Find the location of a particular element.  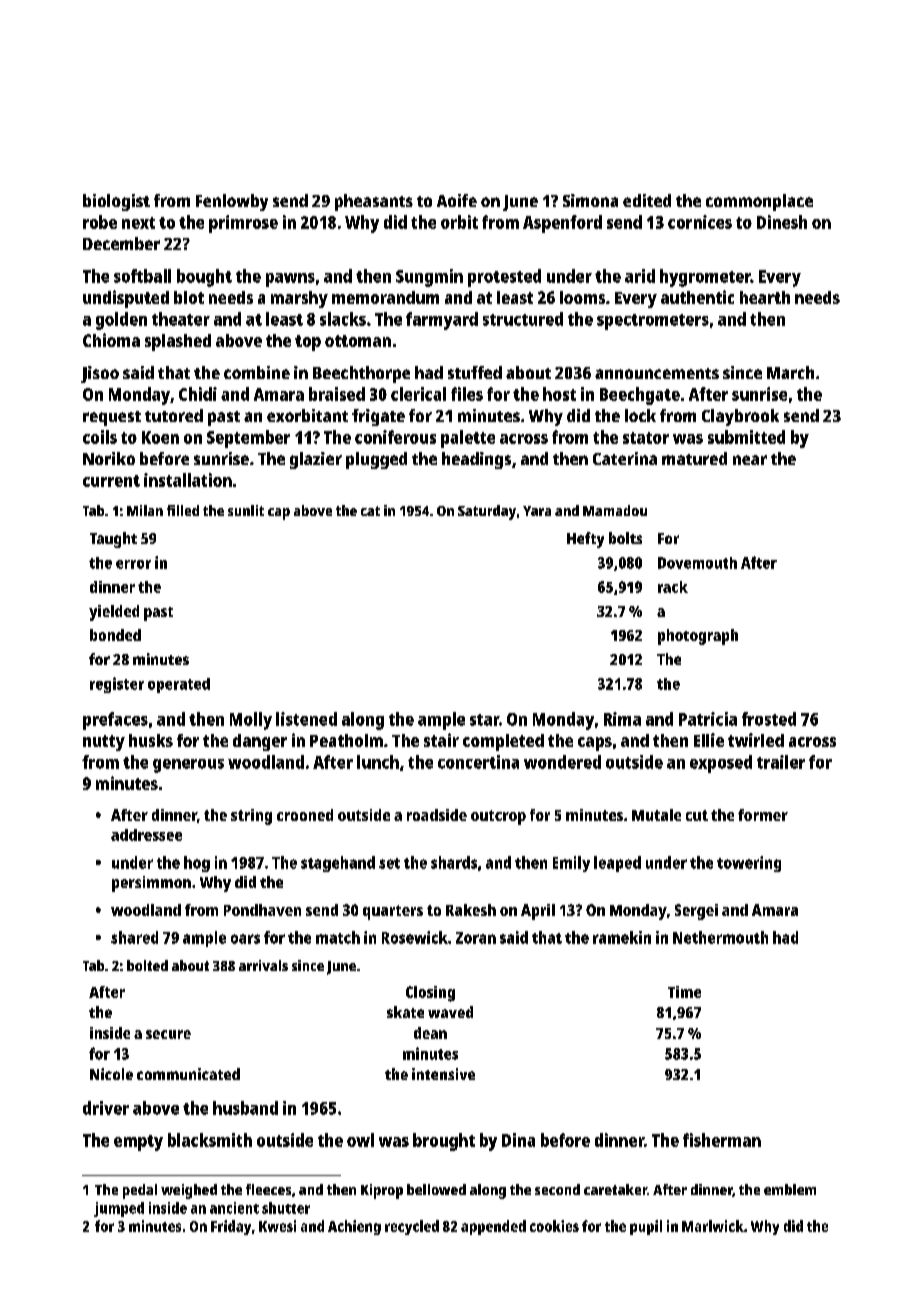

photograph is located at coordinates (698, 637).
